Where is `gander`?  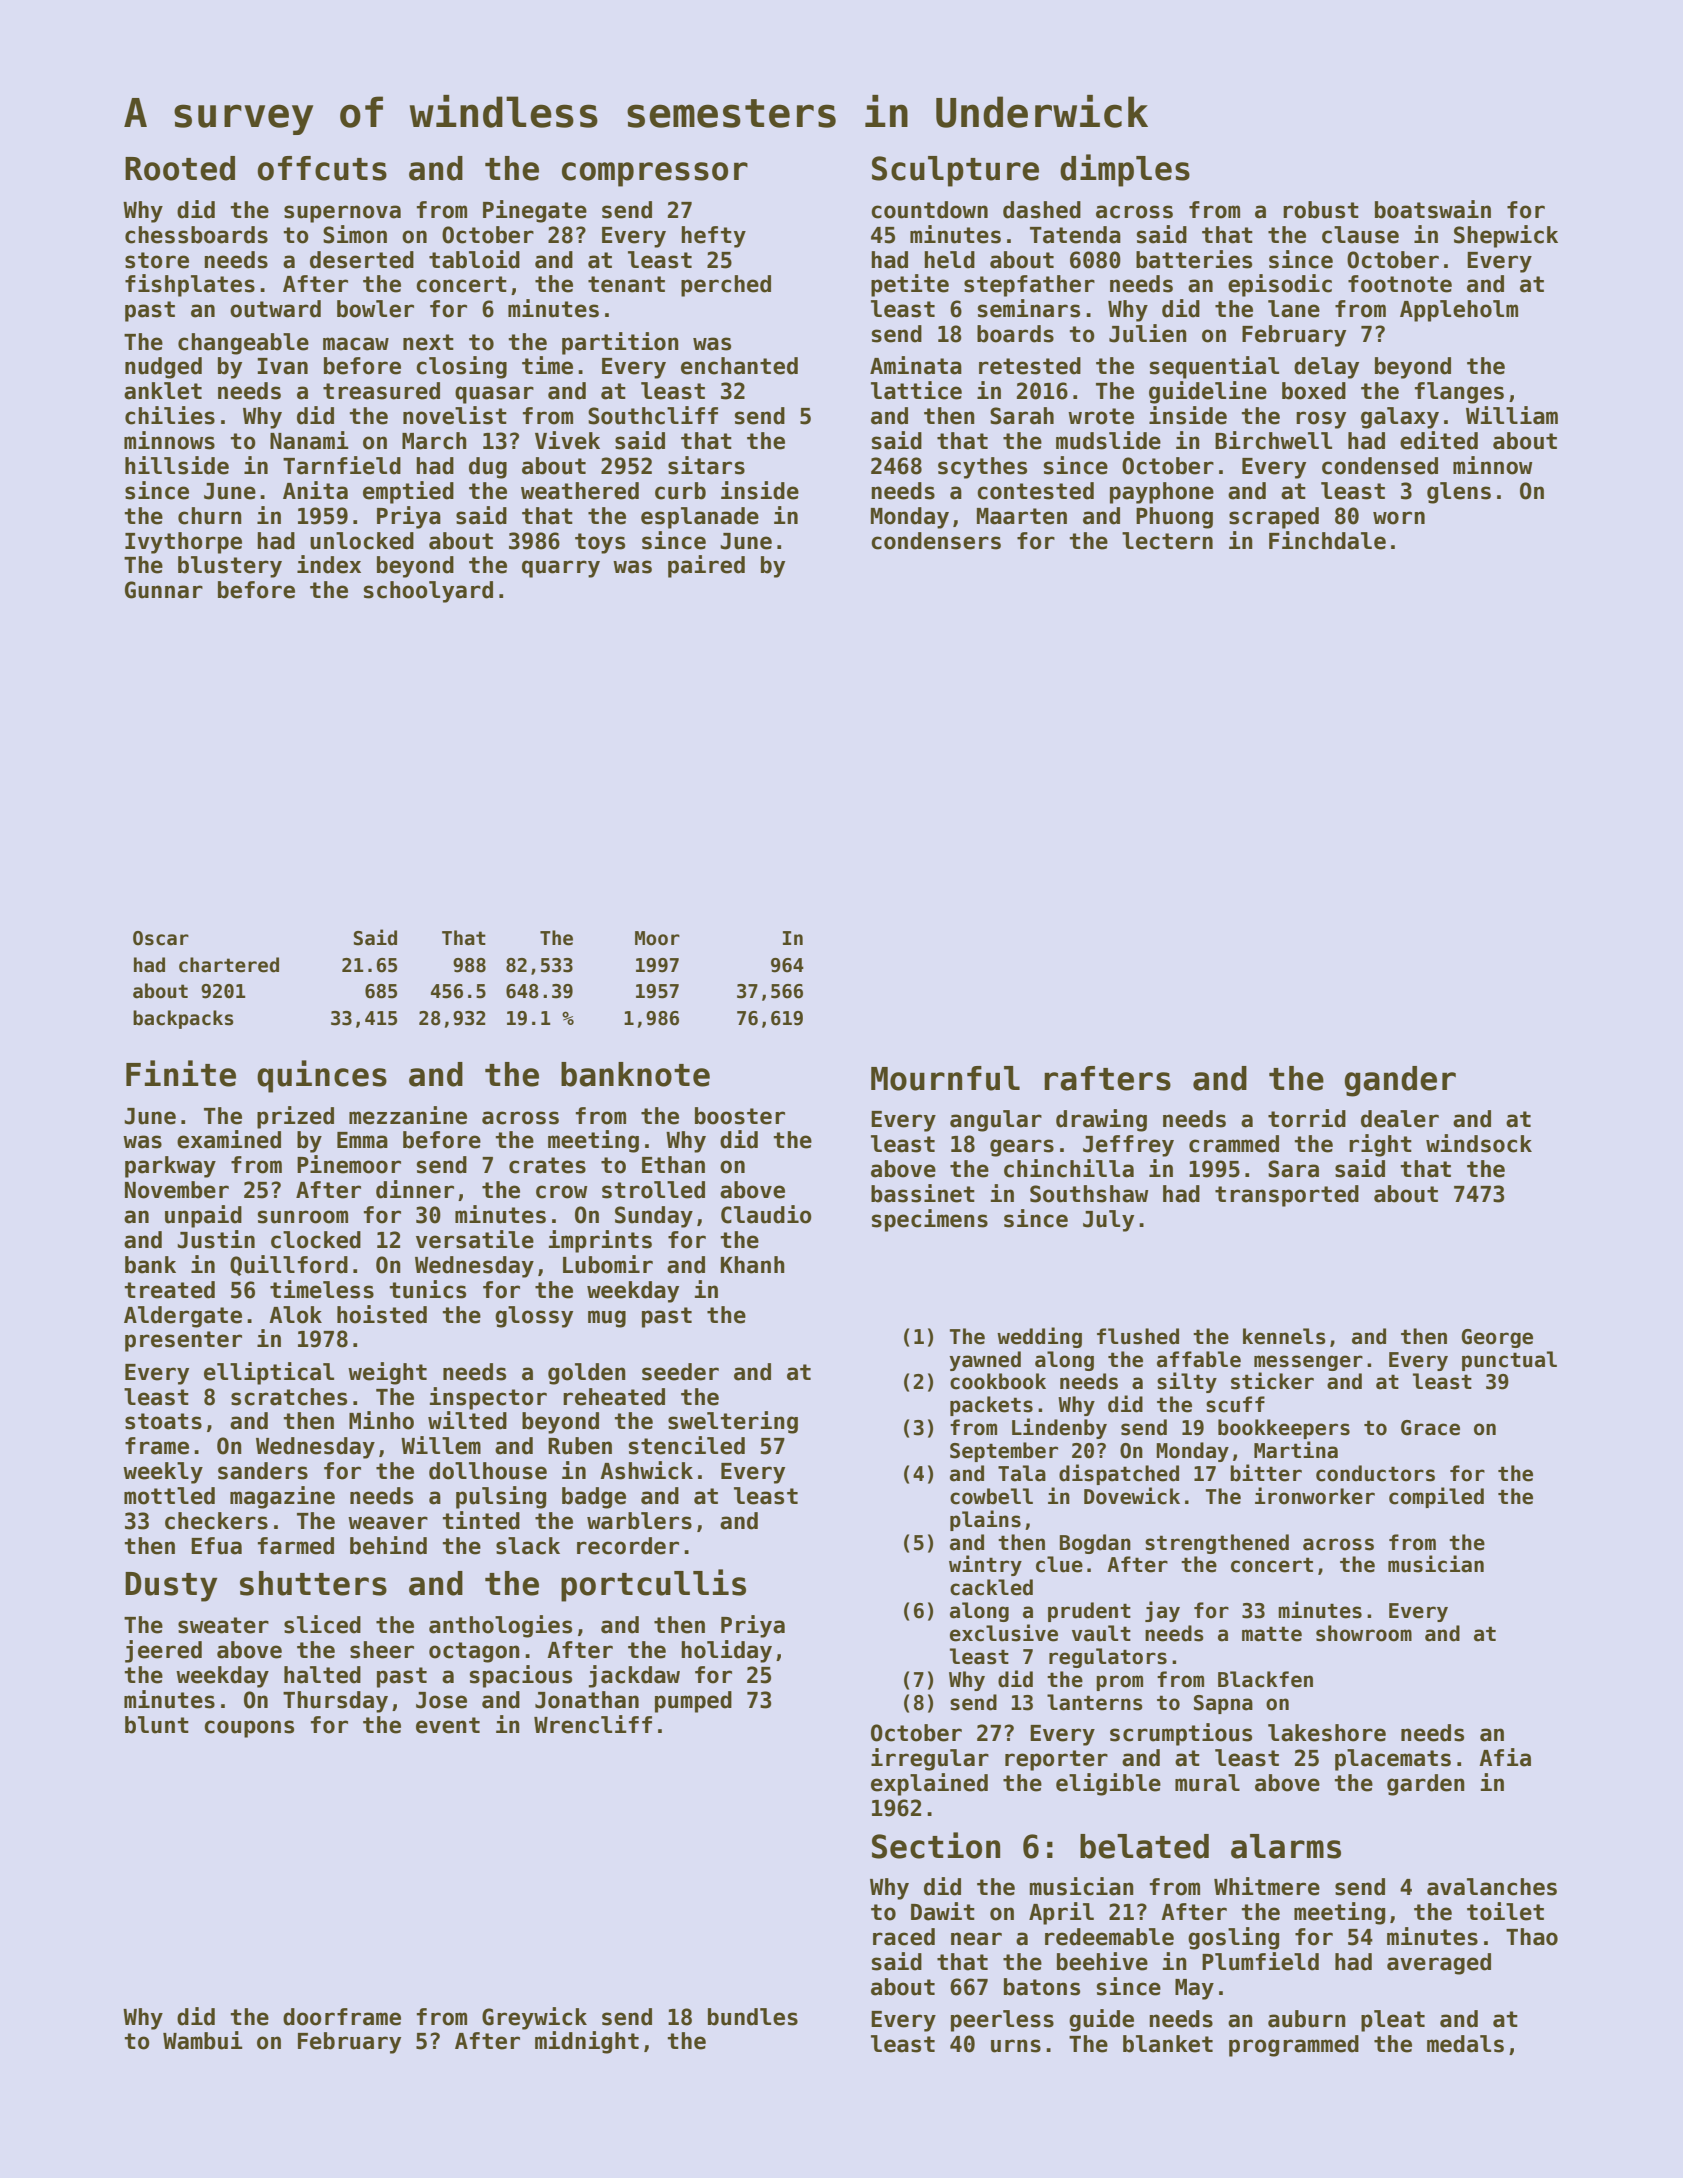
gander is located at coordinates (1400, 1081).
